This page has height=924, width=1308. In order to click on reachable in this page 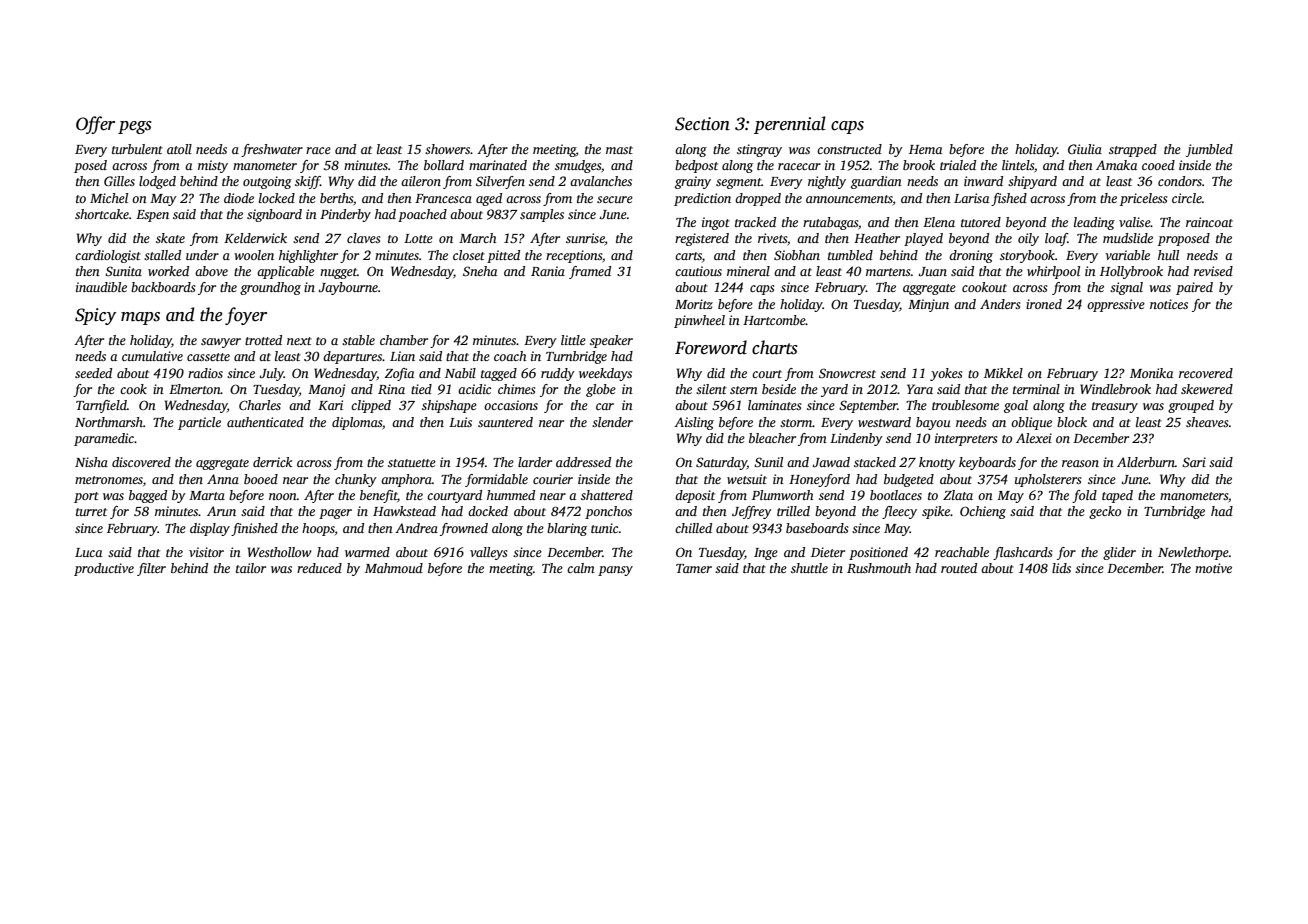, I will do `click(962, 552)`.
